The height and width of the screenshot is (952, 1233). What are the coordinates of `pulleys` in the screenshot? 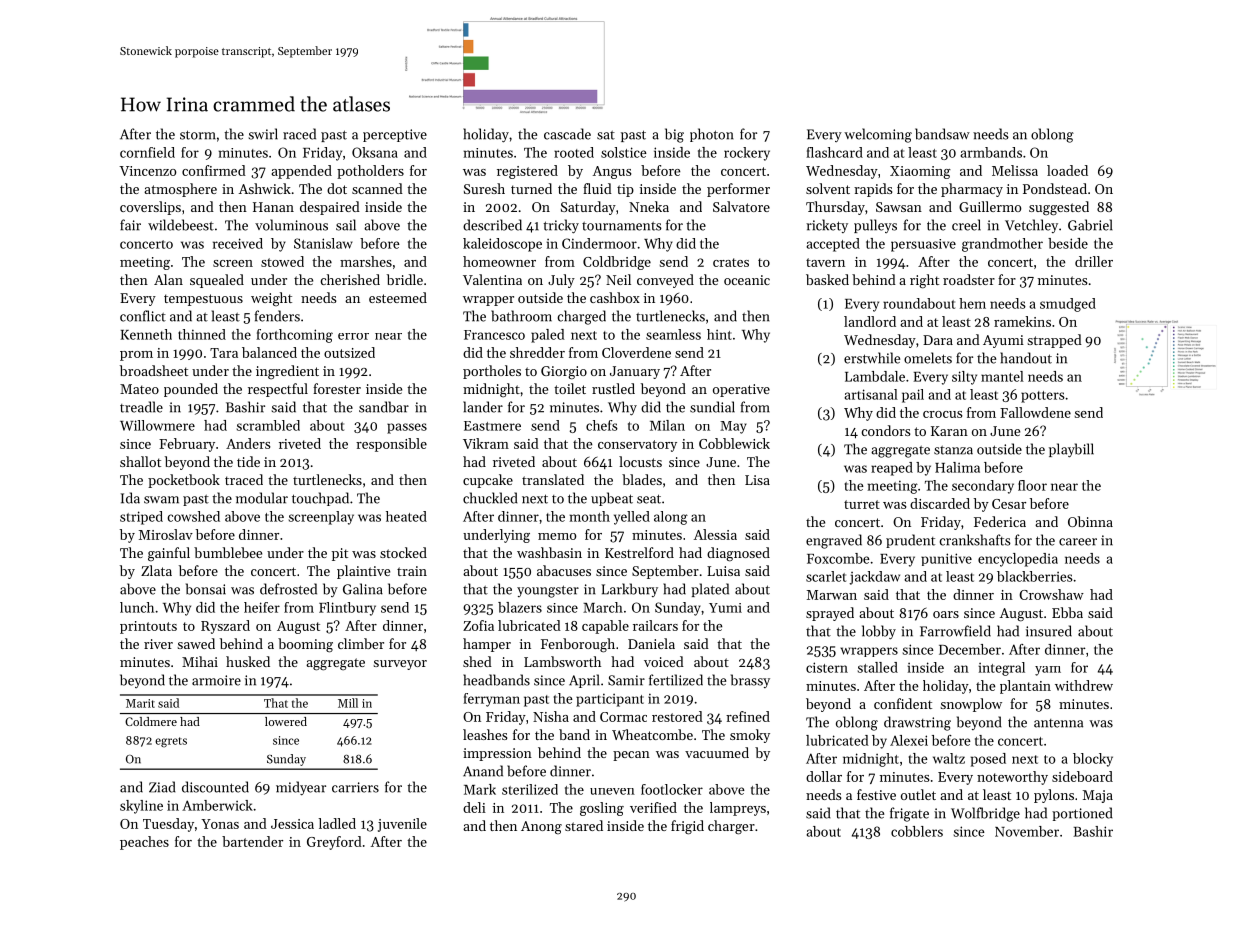 It's located at (875, 226).
